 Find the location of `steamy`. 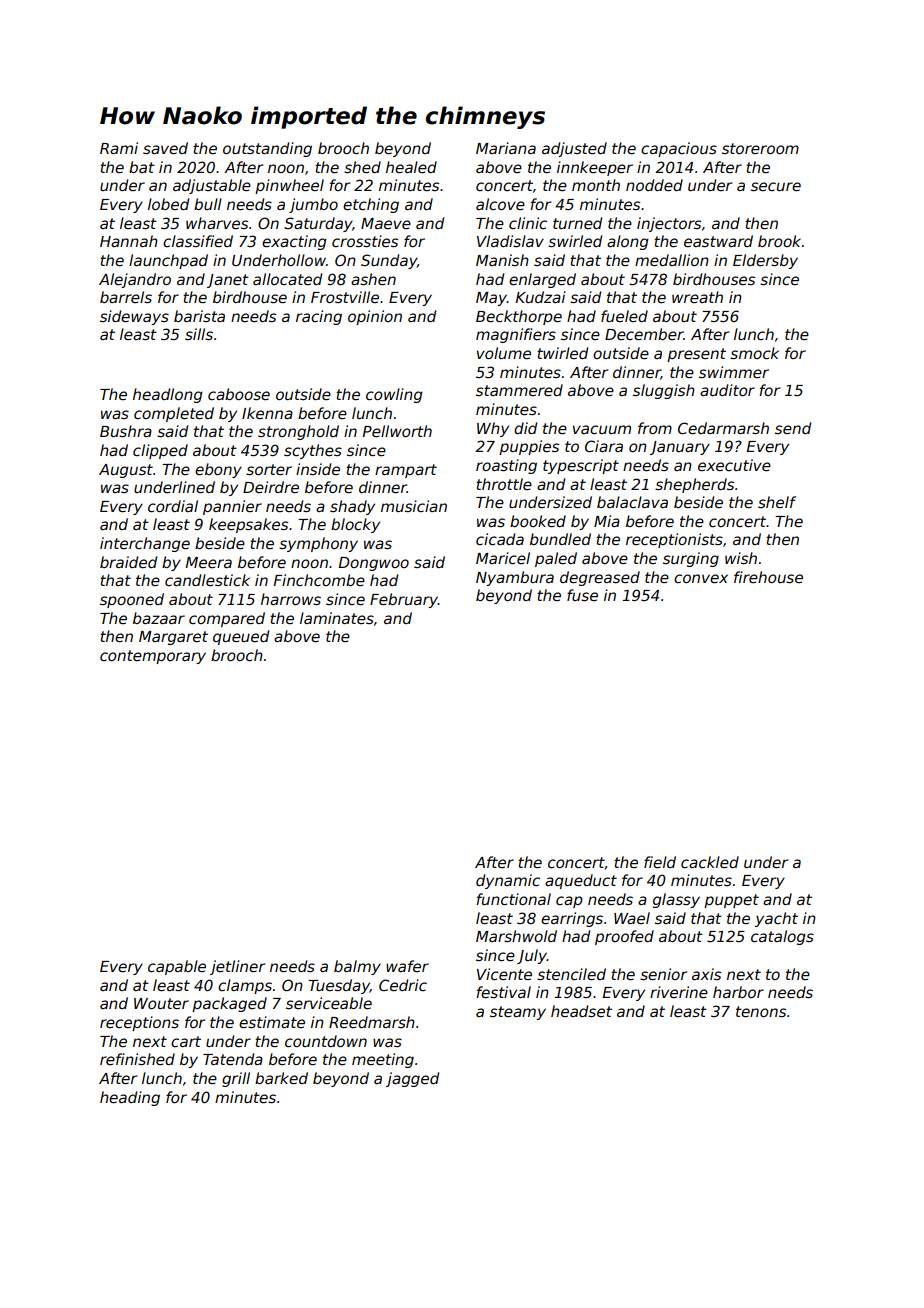

steamy is located at coordinates (518, 1013).
